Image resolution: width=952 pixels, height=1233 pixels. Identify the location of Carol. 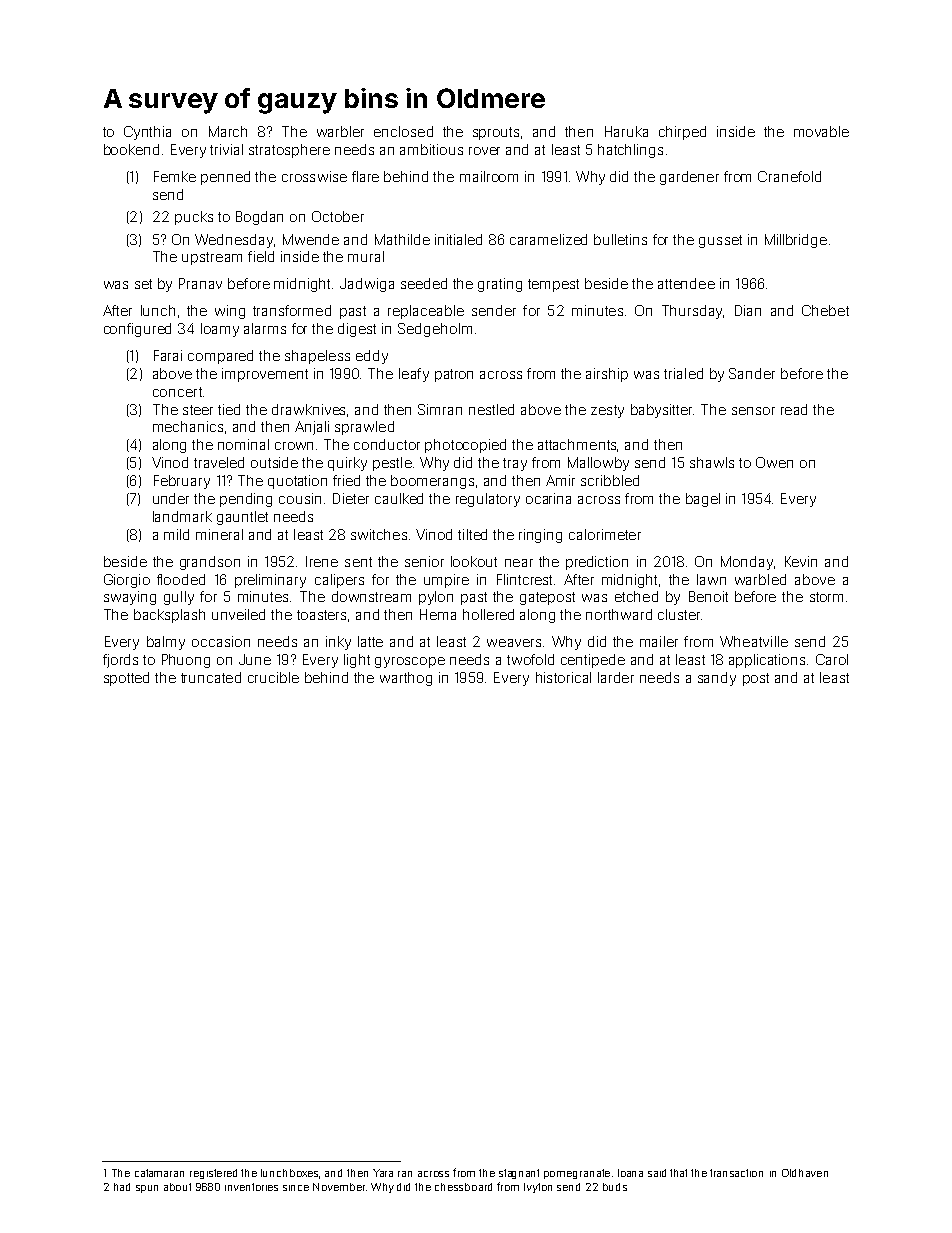
(832, 659).
